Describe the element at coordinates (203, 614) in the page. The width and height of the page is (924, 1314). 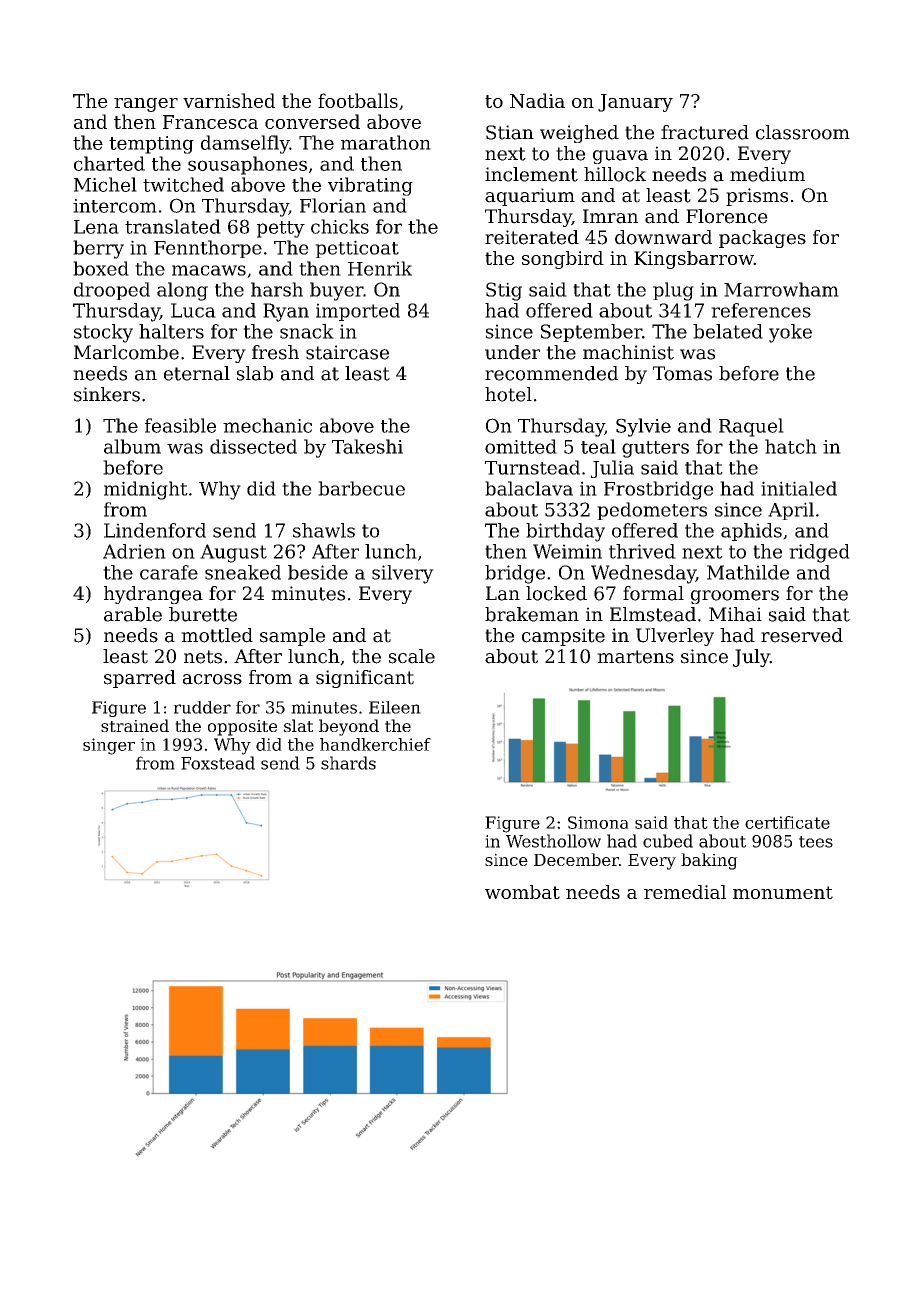
I see `burette` at that location.
